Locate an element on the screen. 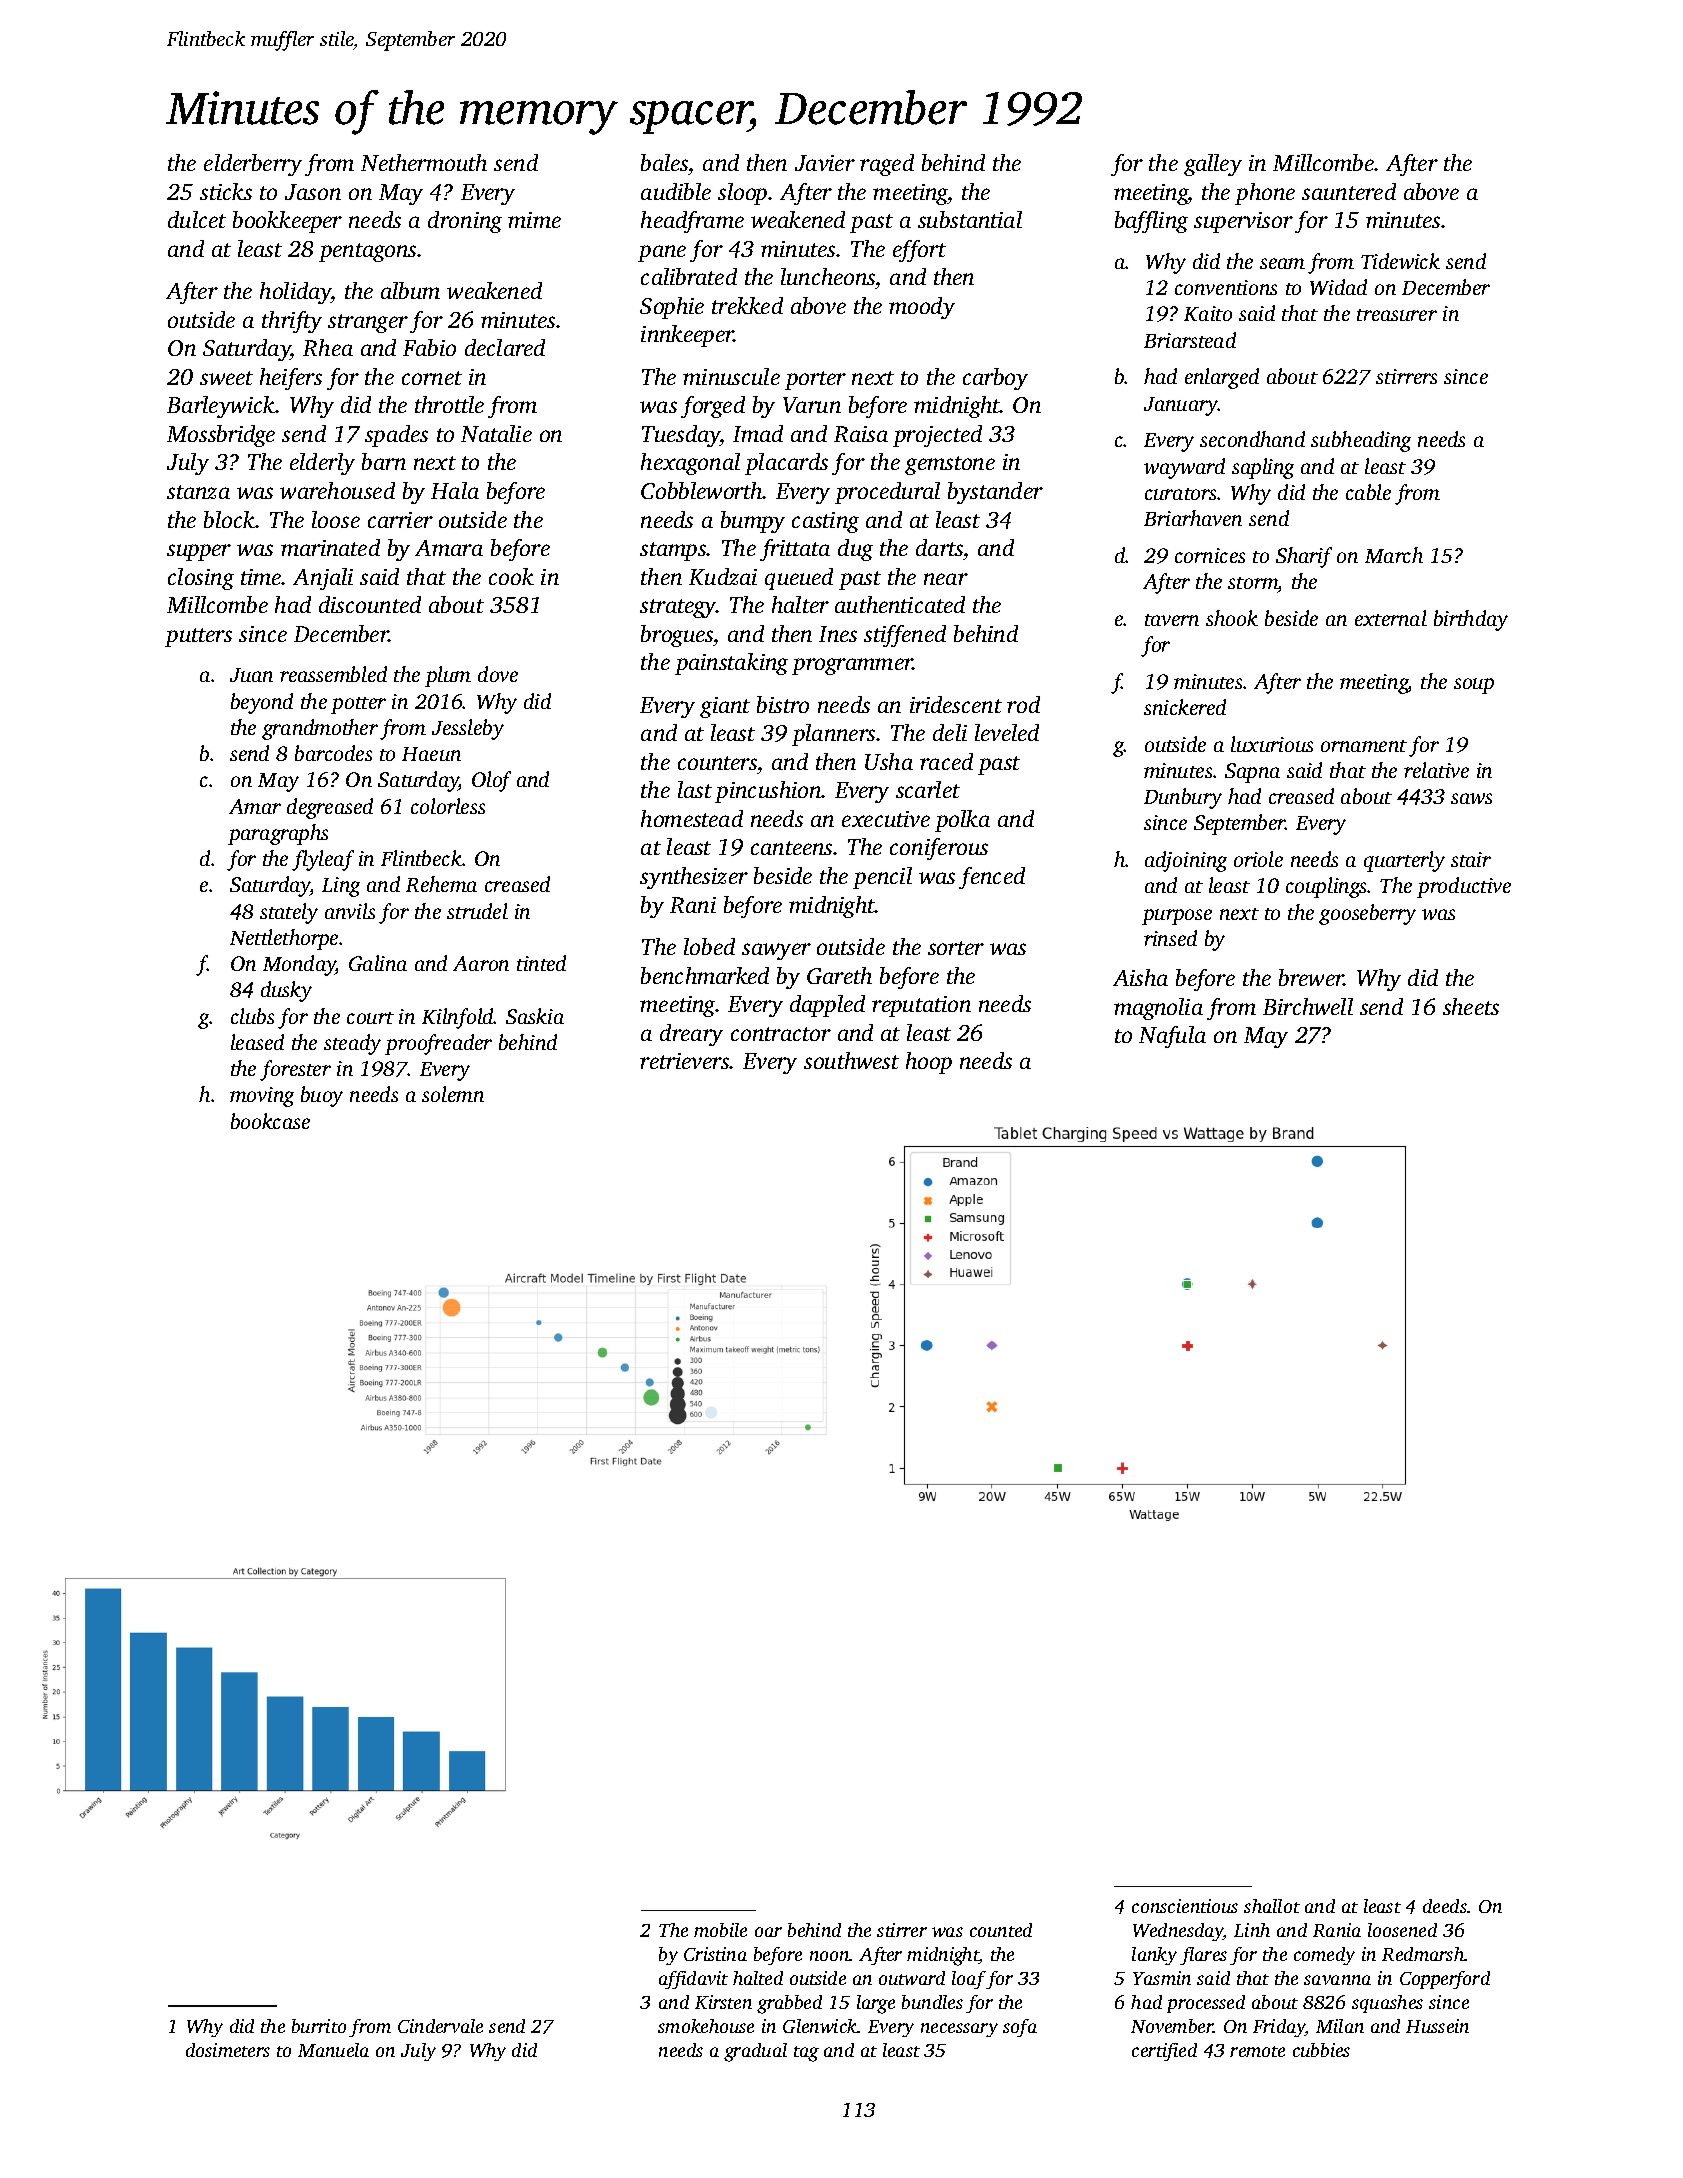  Javier is located at coordinates (825, 163).
